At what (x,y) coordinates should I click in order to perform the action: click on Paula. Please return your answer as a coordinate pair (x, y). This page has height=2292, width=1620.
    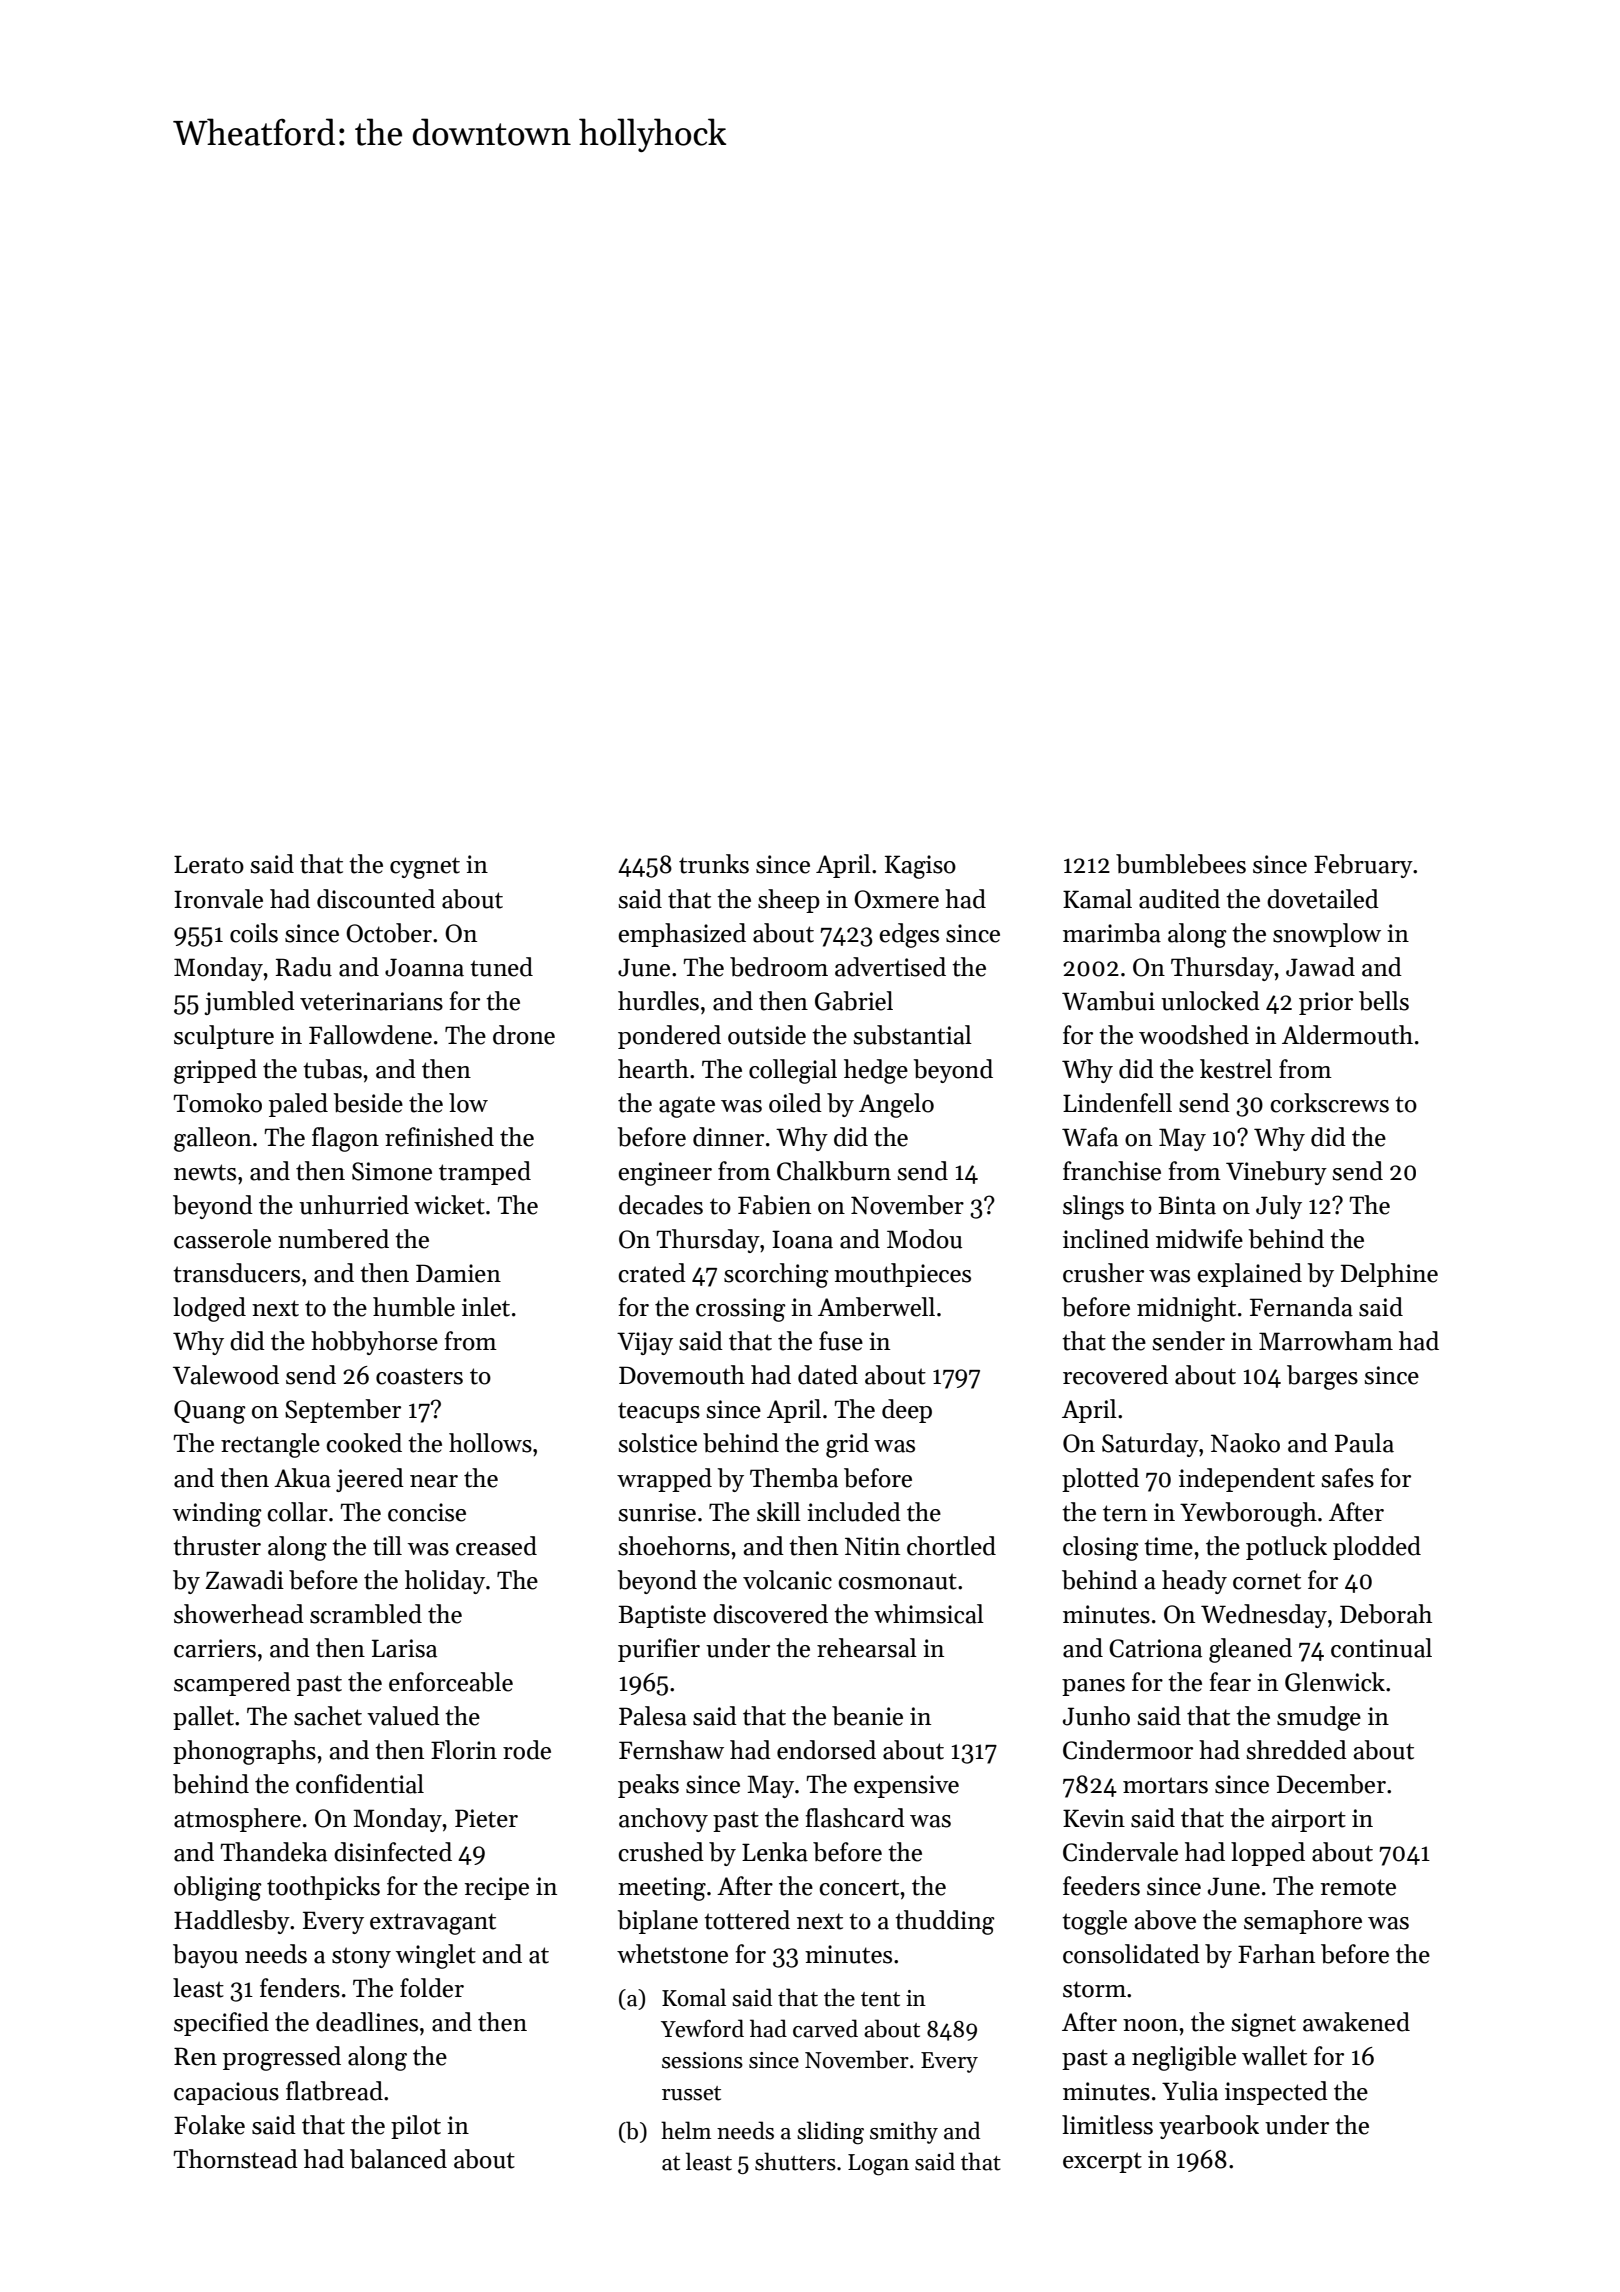
    Looking at the image, I should click on (1364, 1443).
